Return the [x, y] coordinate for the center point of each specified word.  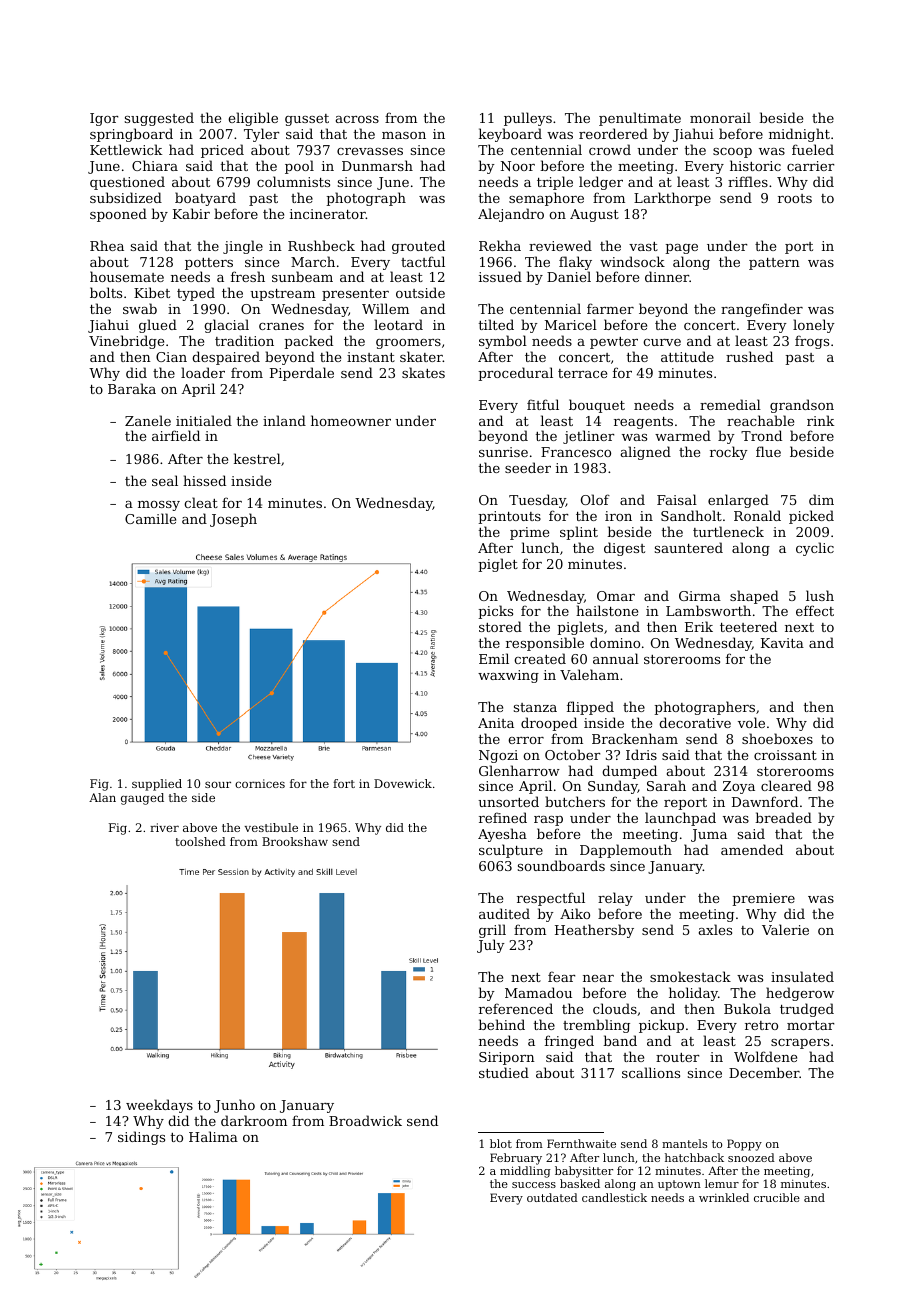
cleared [786, 785]
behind [501, 1024]
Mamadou [538, 992]
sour [218, 784]
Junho [234, 1106]
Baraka [132, 388]
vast [643, 246]
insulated [802, 976]
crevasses [370, 151]
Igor [104, 119]
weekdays [159, 1106]
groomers [408, 344]
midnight [799, 135]
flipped [590, 708]
